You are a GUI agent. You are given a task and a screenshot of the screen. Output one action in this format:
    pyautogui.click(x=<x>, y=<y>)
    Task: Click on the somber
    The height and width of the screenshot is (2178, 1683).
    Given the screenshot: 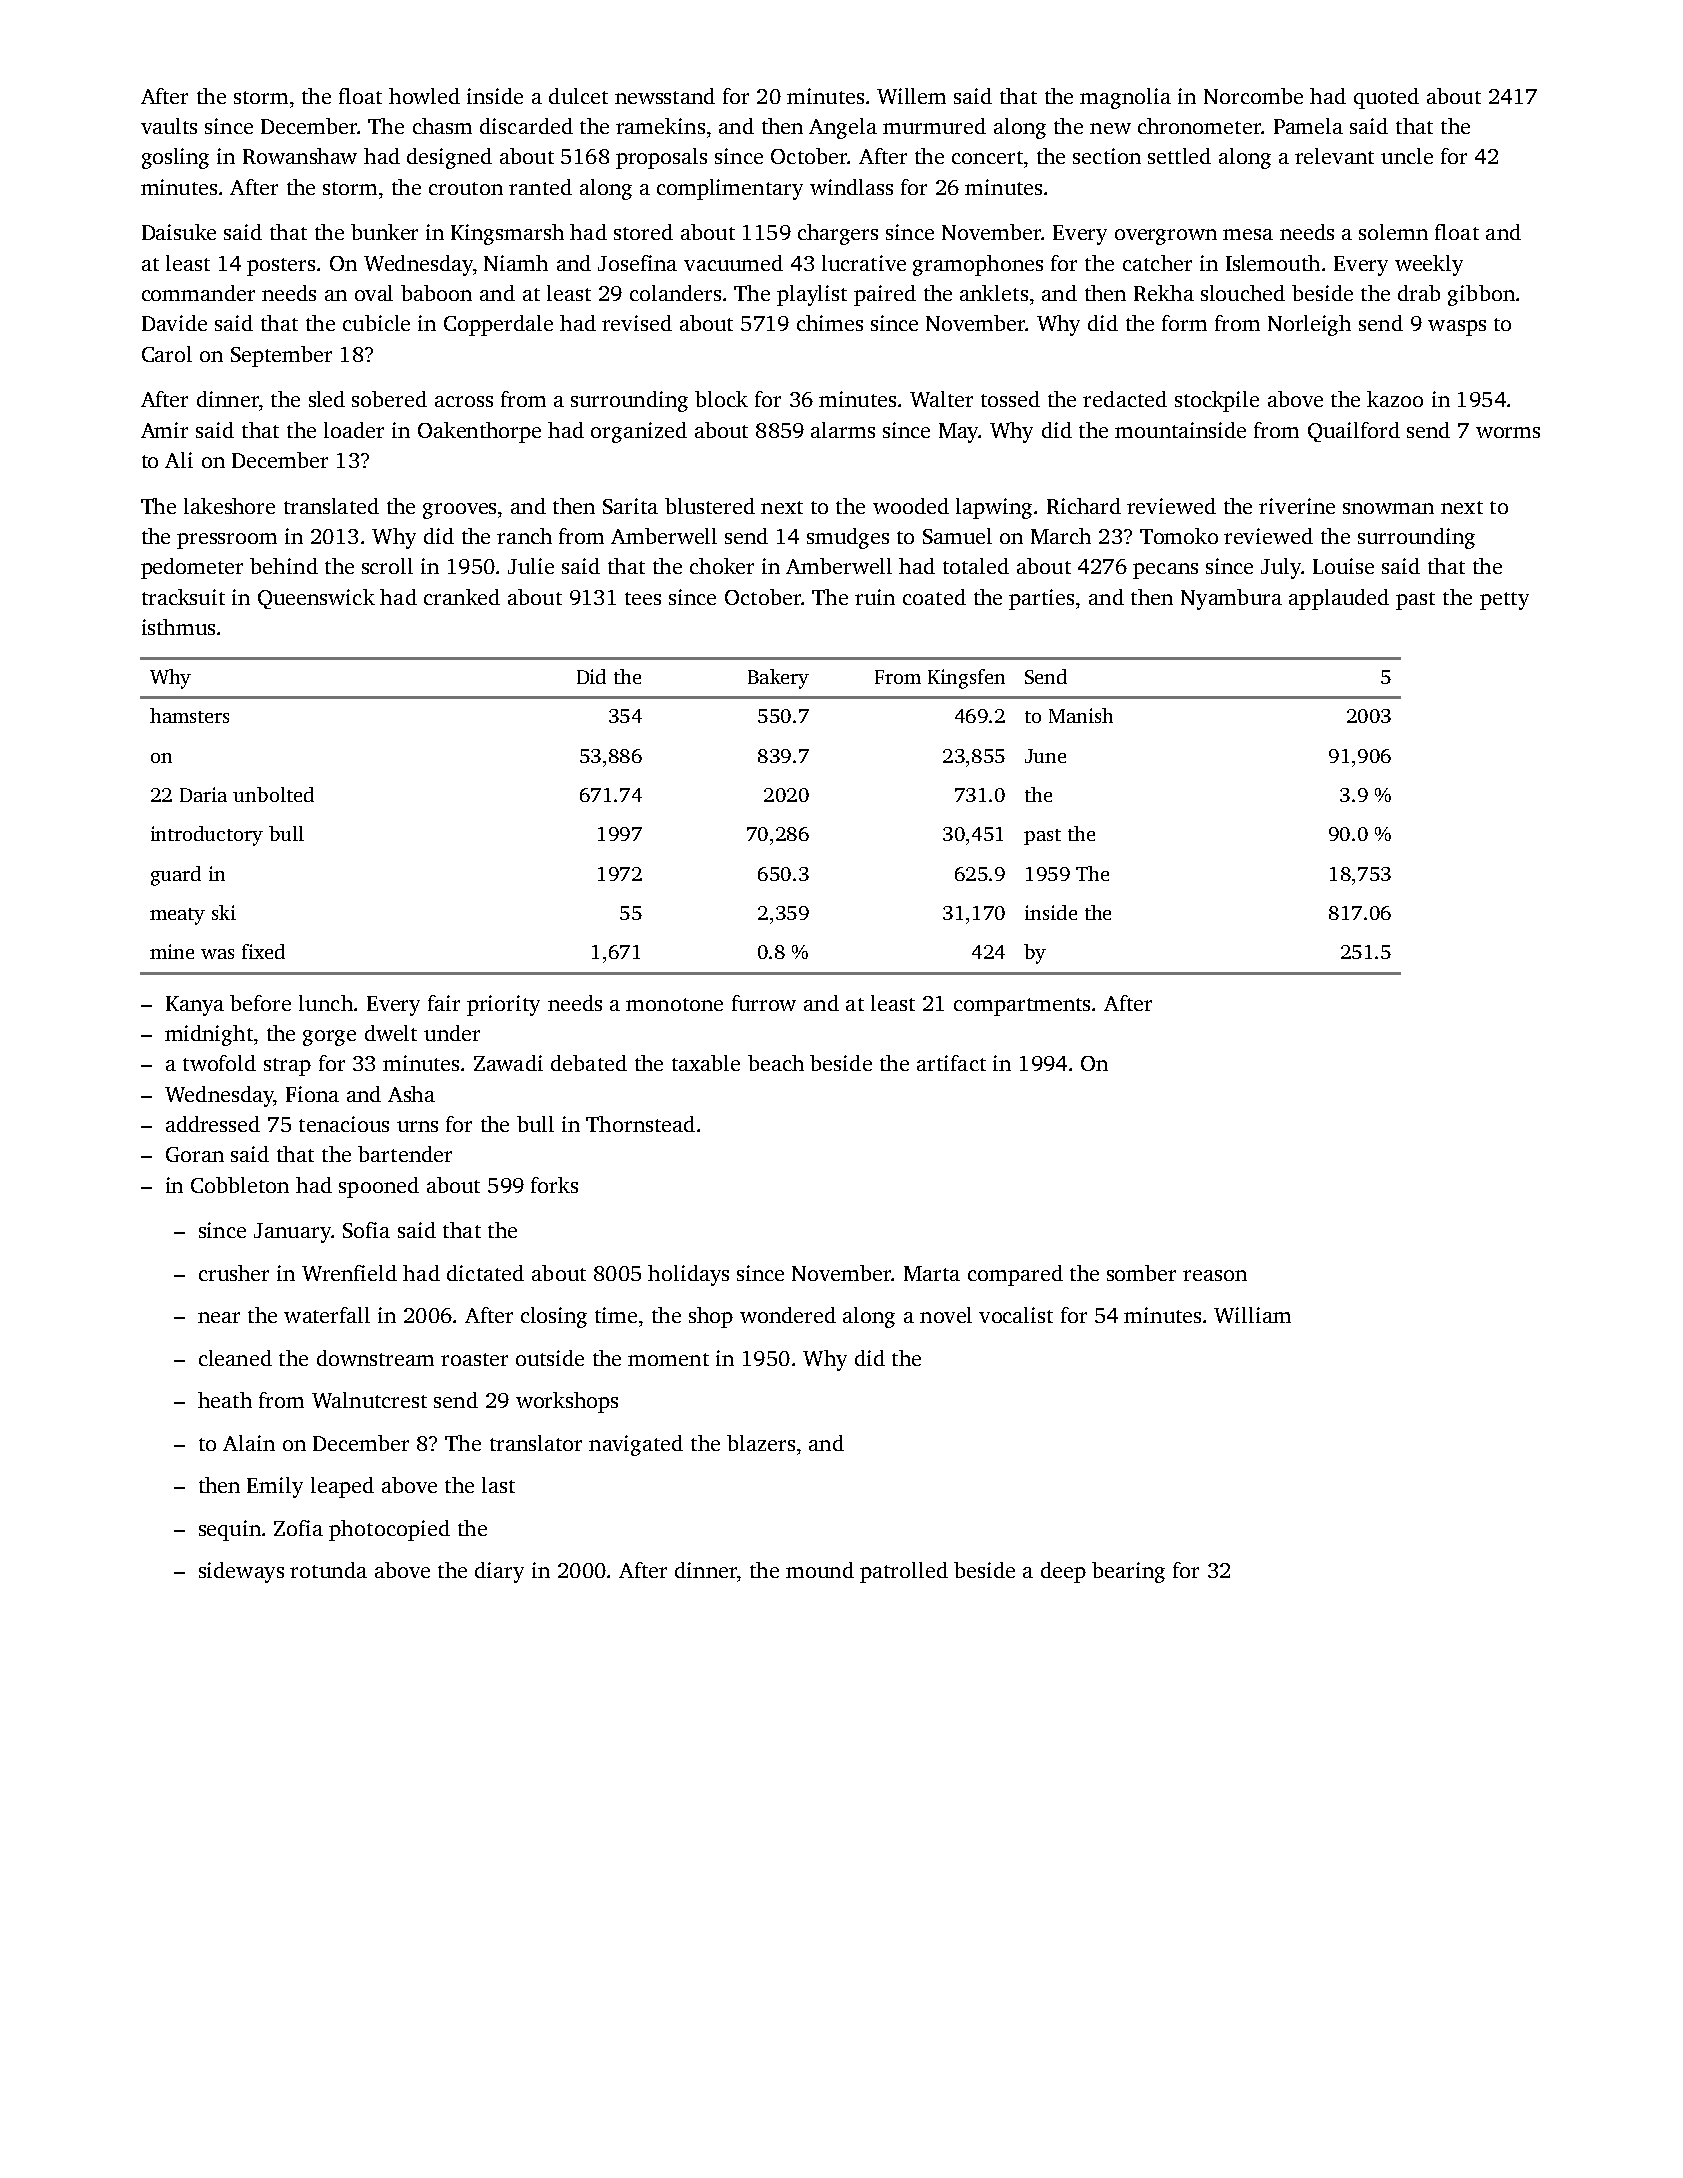 What is the action you would take?
    pyautogui.click(x=1141, y=1273)
